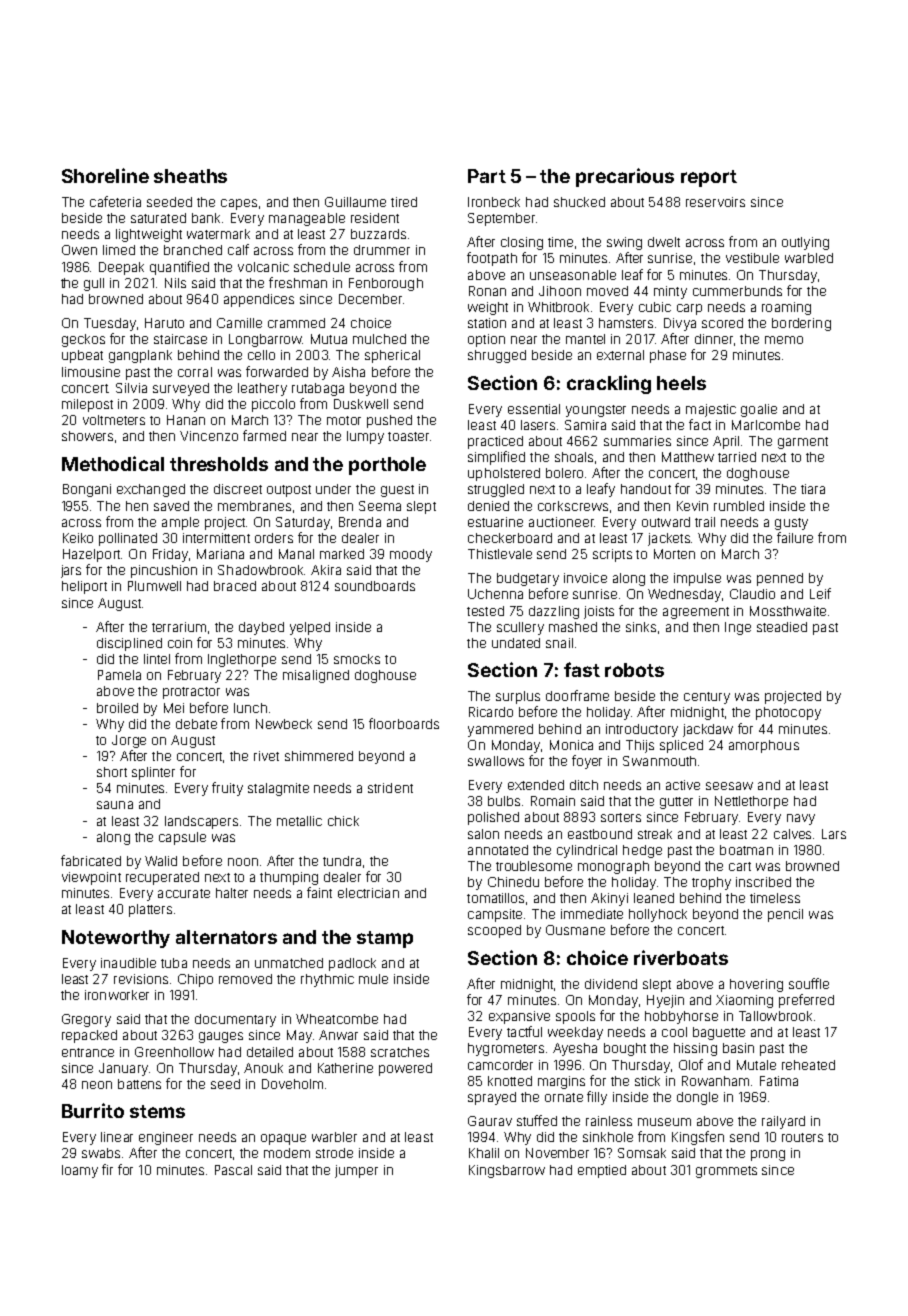 Image resolution: width=908 pixels, height=1316 pixels. I want to click on penned, so click(780, 579).
